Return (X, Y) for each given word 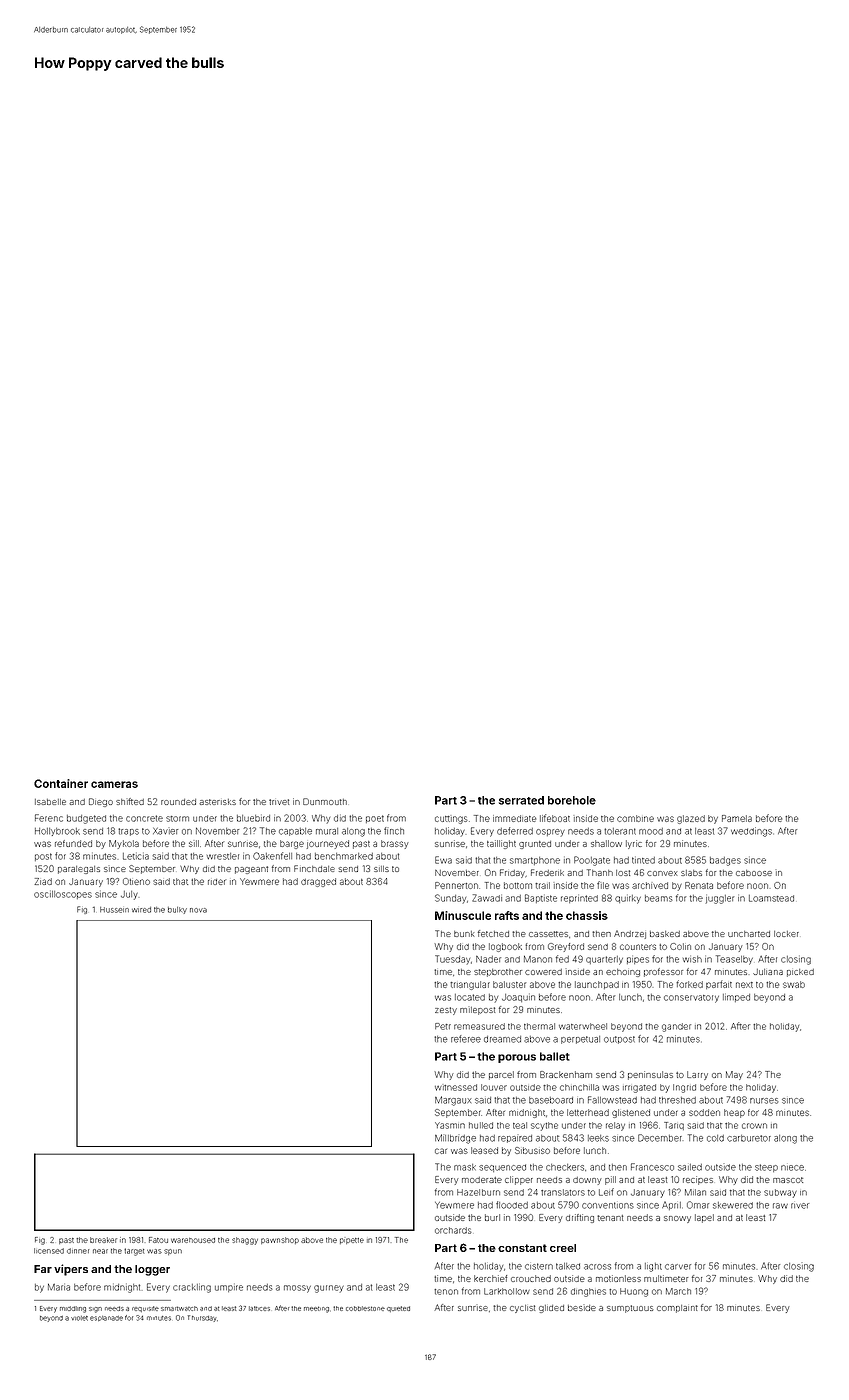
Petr (443, 1026)
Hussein (114, 910)
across (597, 1267)
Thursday (202, 1318)
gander (676, 1027)
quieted (398, 1309)
